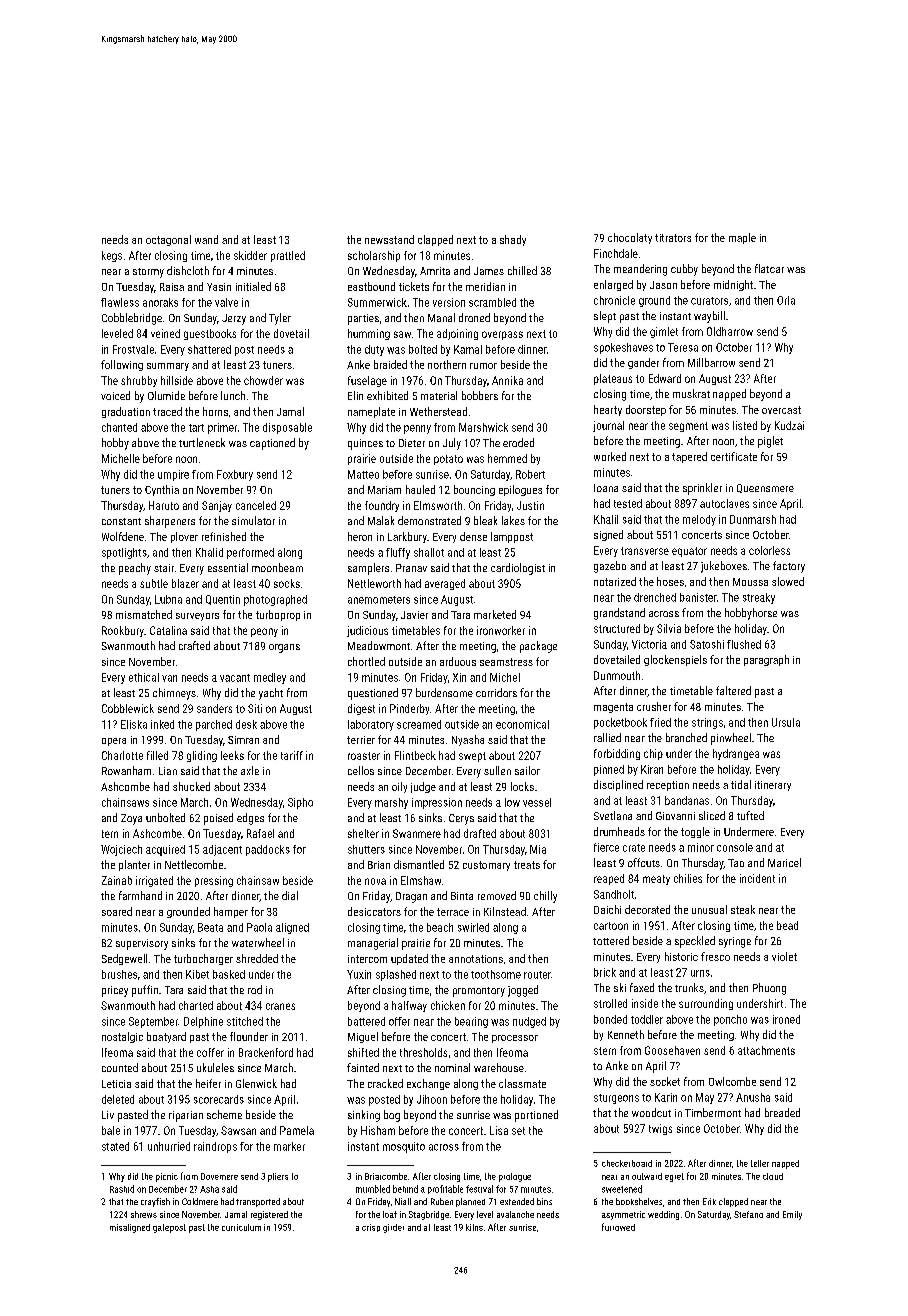  What do you see at coordinates (256, 505) in the screenshot?
I see `canceled` at bounding box center [256, 505].
